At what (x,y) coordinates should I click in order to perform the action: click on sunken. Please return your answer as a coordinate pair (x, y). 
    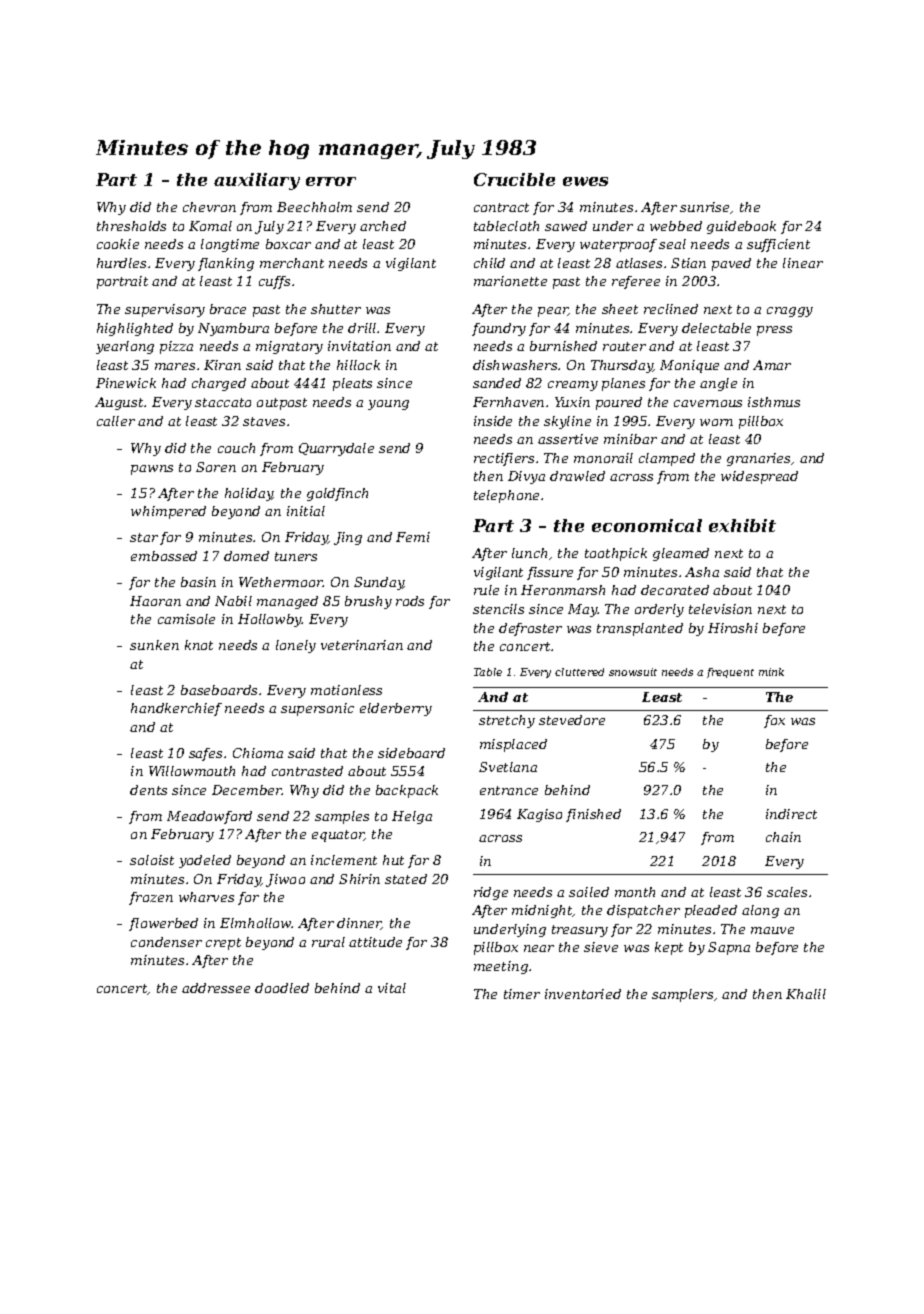
    Looking at the image, I should click on (154, 645).
